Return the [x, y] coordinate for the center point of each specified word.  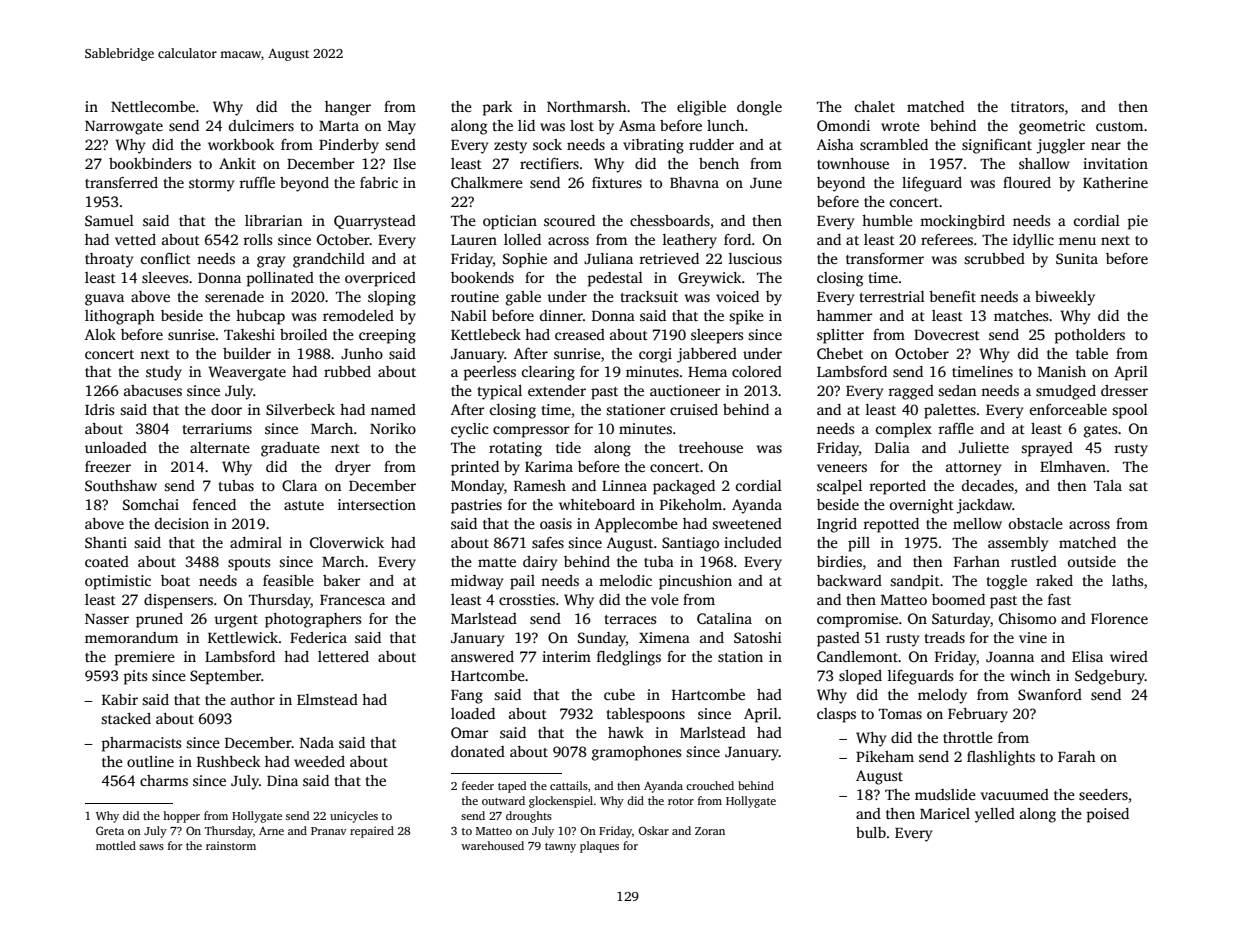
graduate [290, 449]
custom [1119, 126]
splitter [840, 336]
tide [568, 447]
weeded [319, 761]
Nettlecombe [153, 106]
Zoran [710, 831]
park [497, 108]
